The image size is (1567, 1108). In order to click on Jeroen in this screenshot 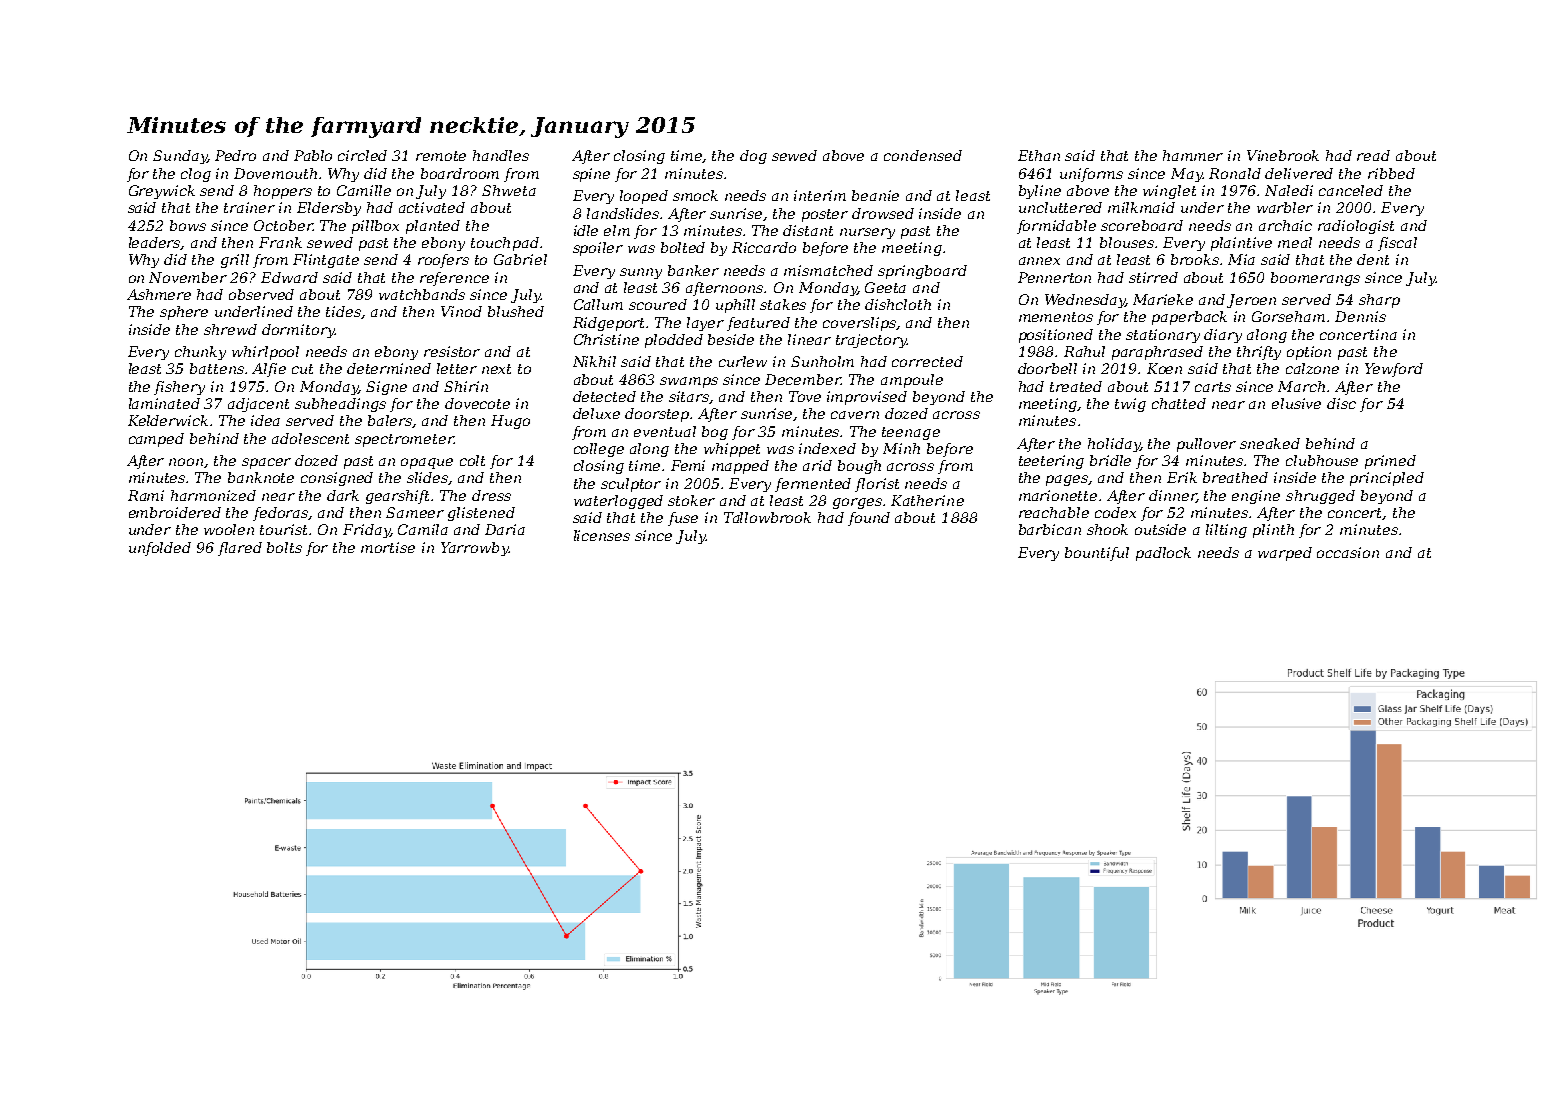, I will do `click(1251, 301)`.
